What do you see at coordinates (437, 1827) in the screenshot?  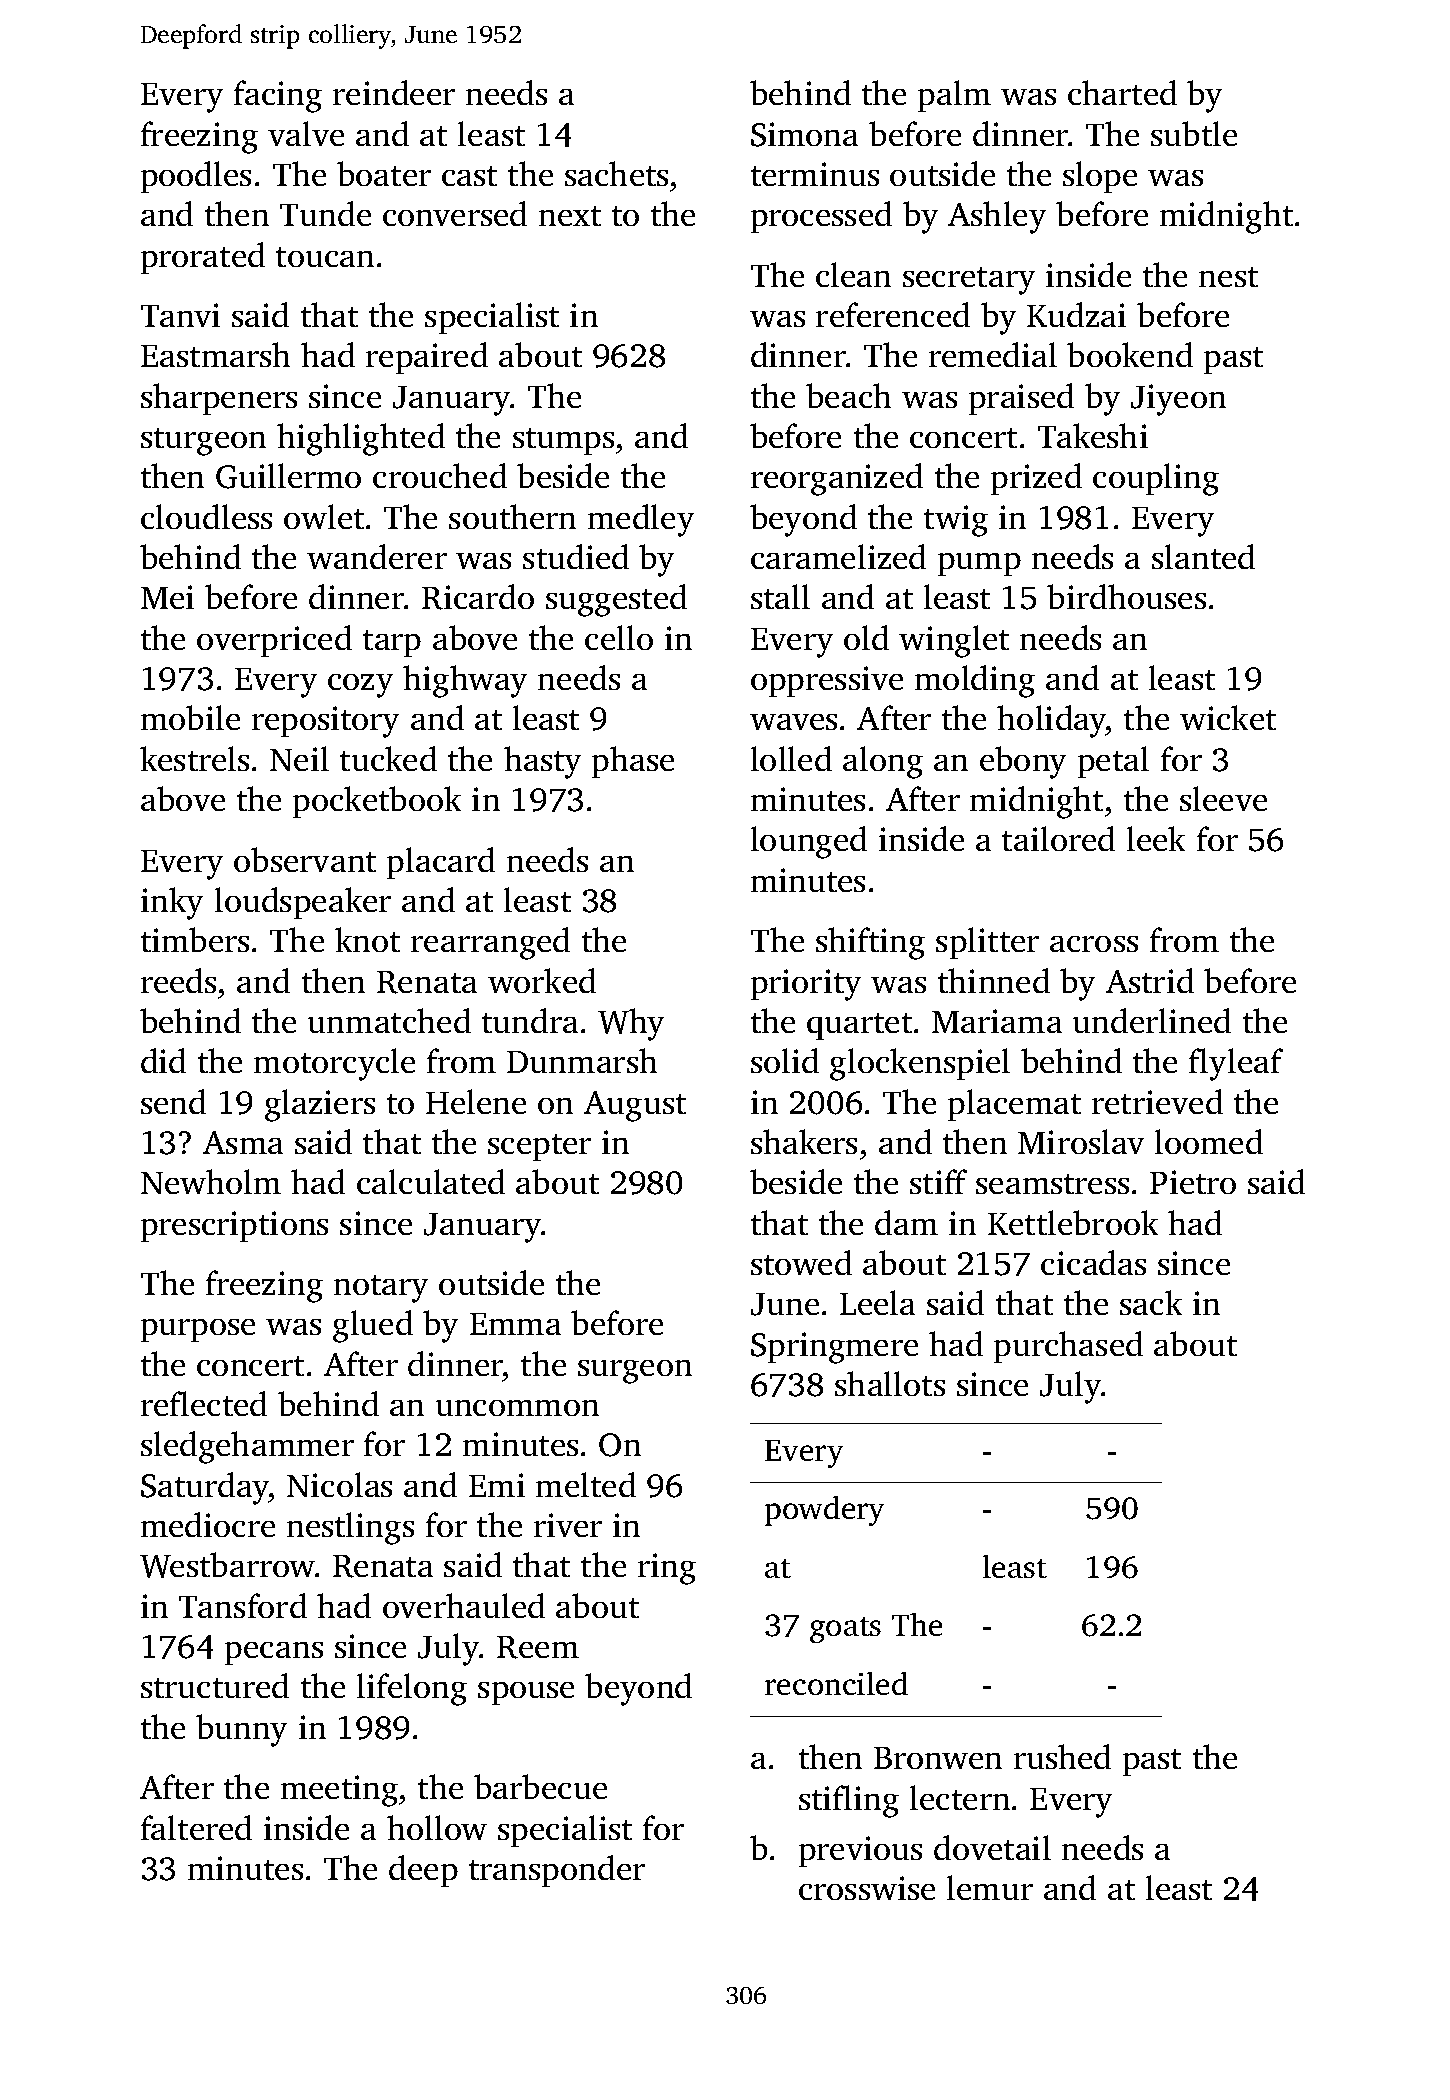 I see `hollow` at bounding box center [437, 1827].
